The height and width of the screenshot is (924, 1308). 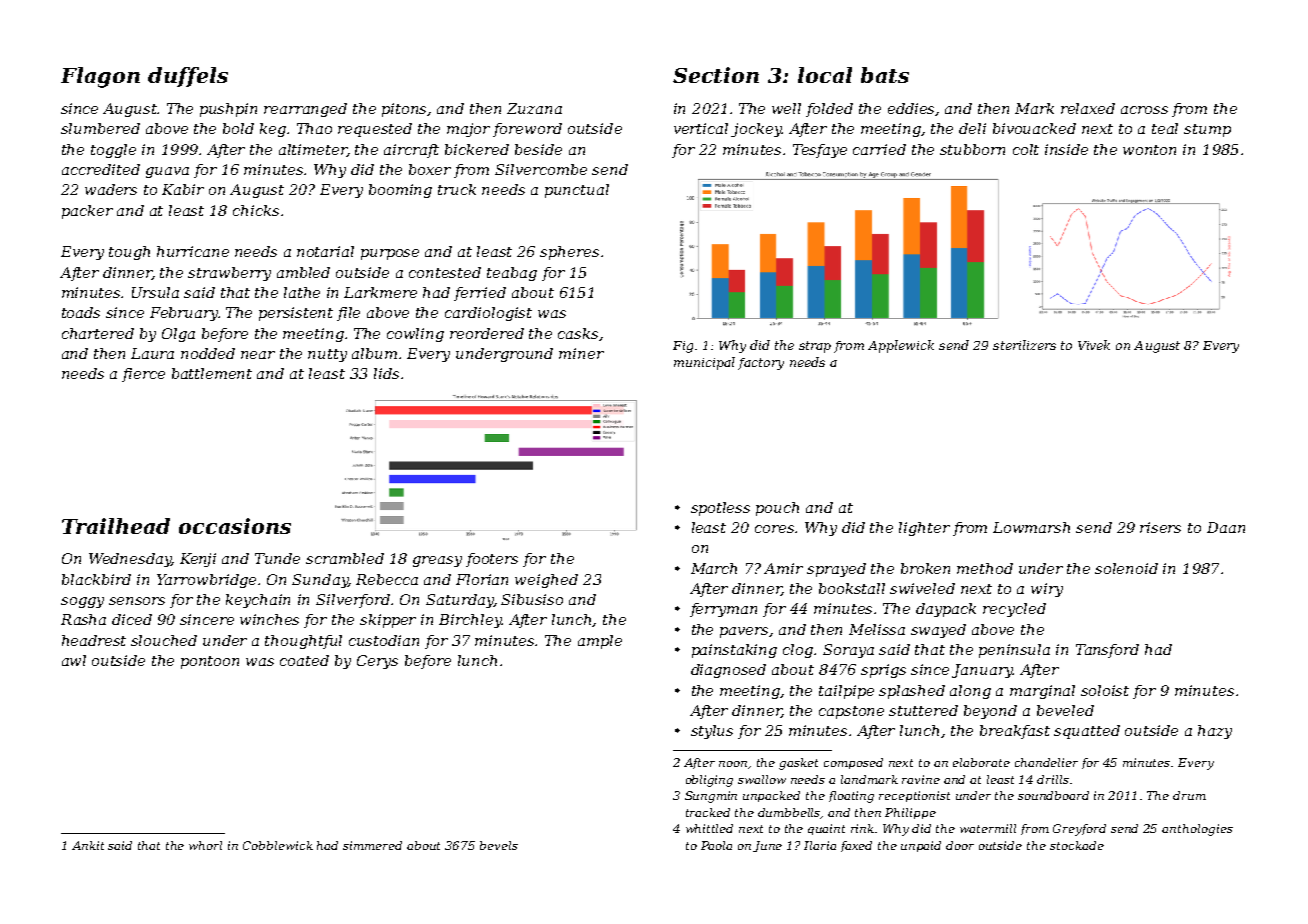 What do you see at coordinates (386, 373) in the screenshot?
I see `lids` at bounding box center [386, 373].
